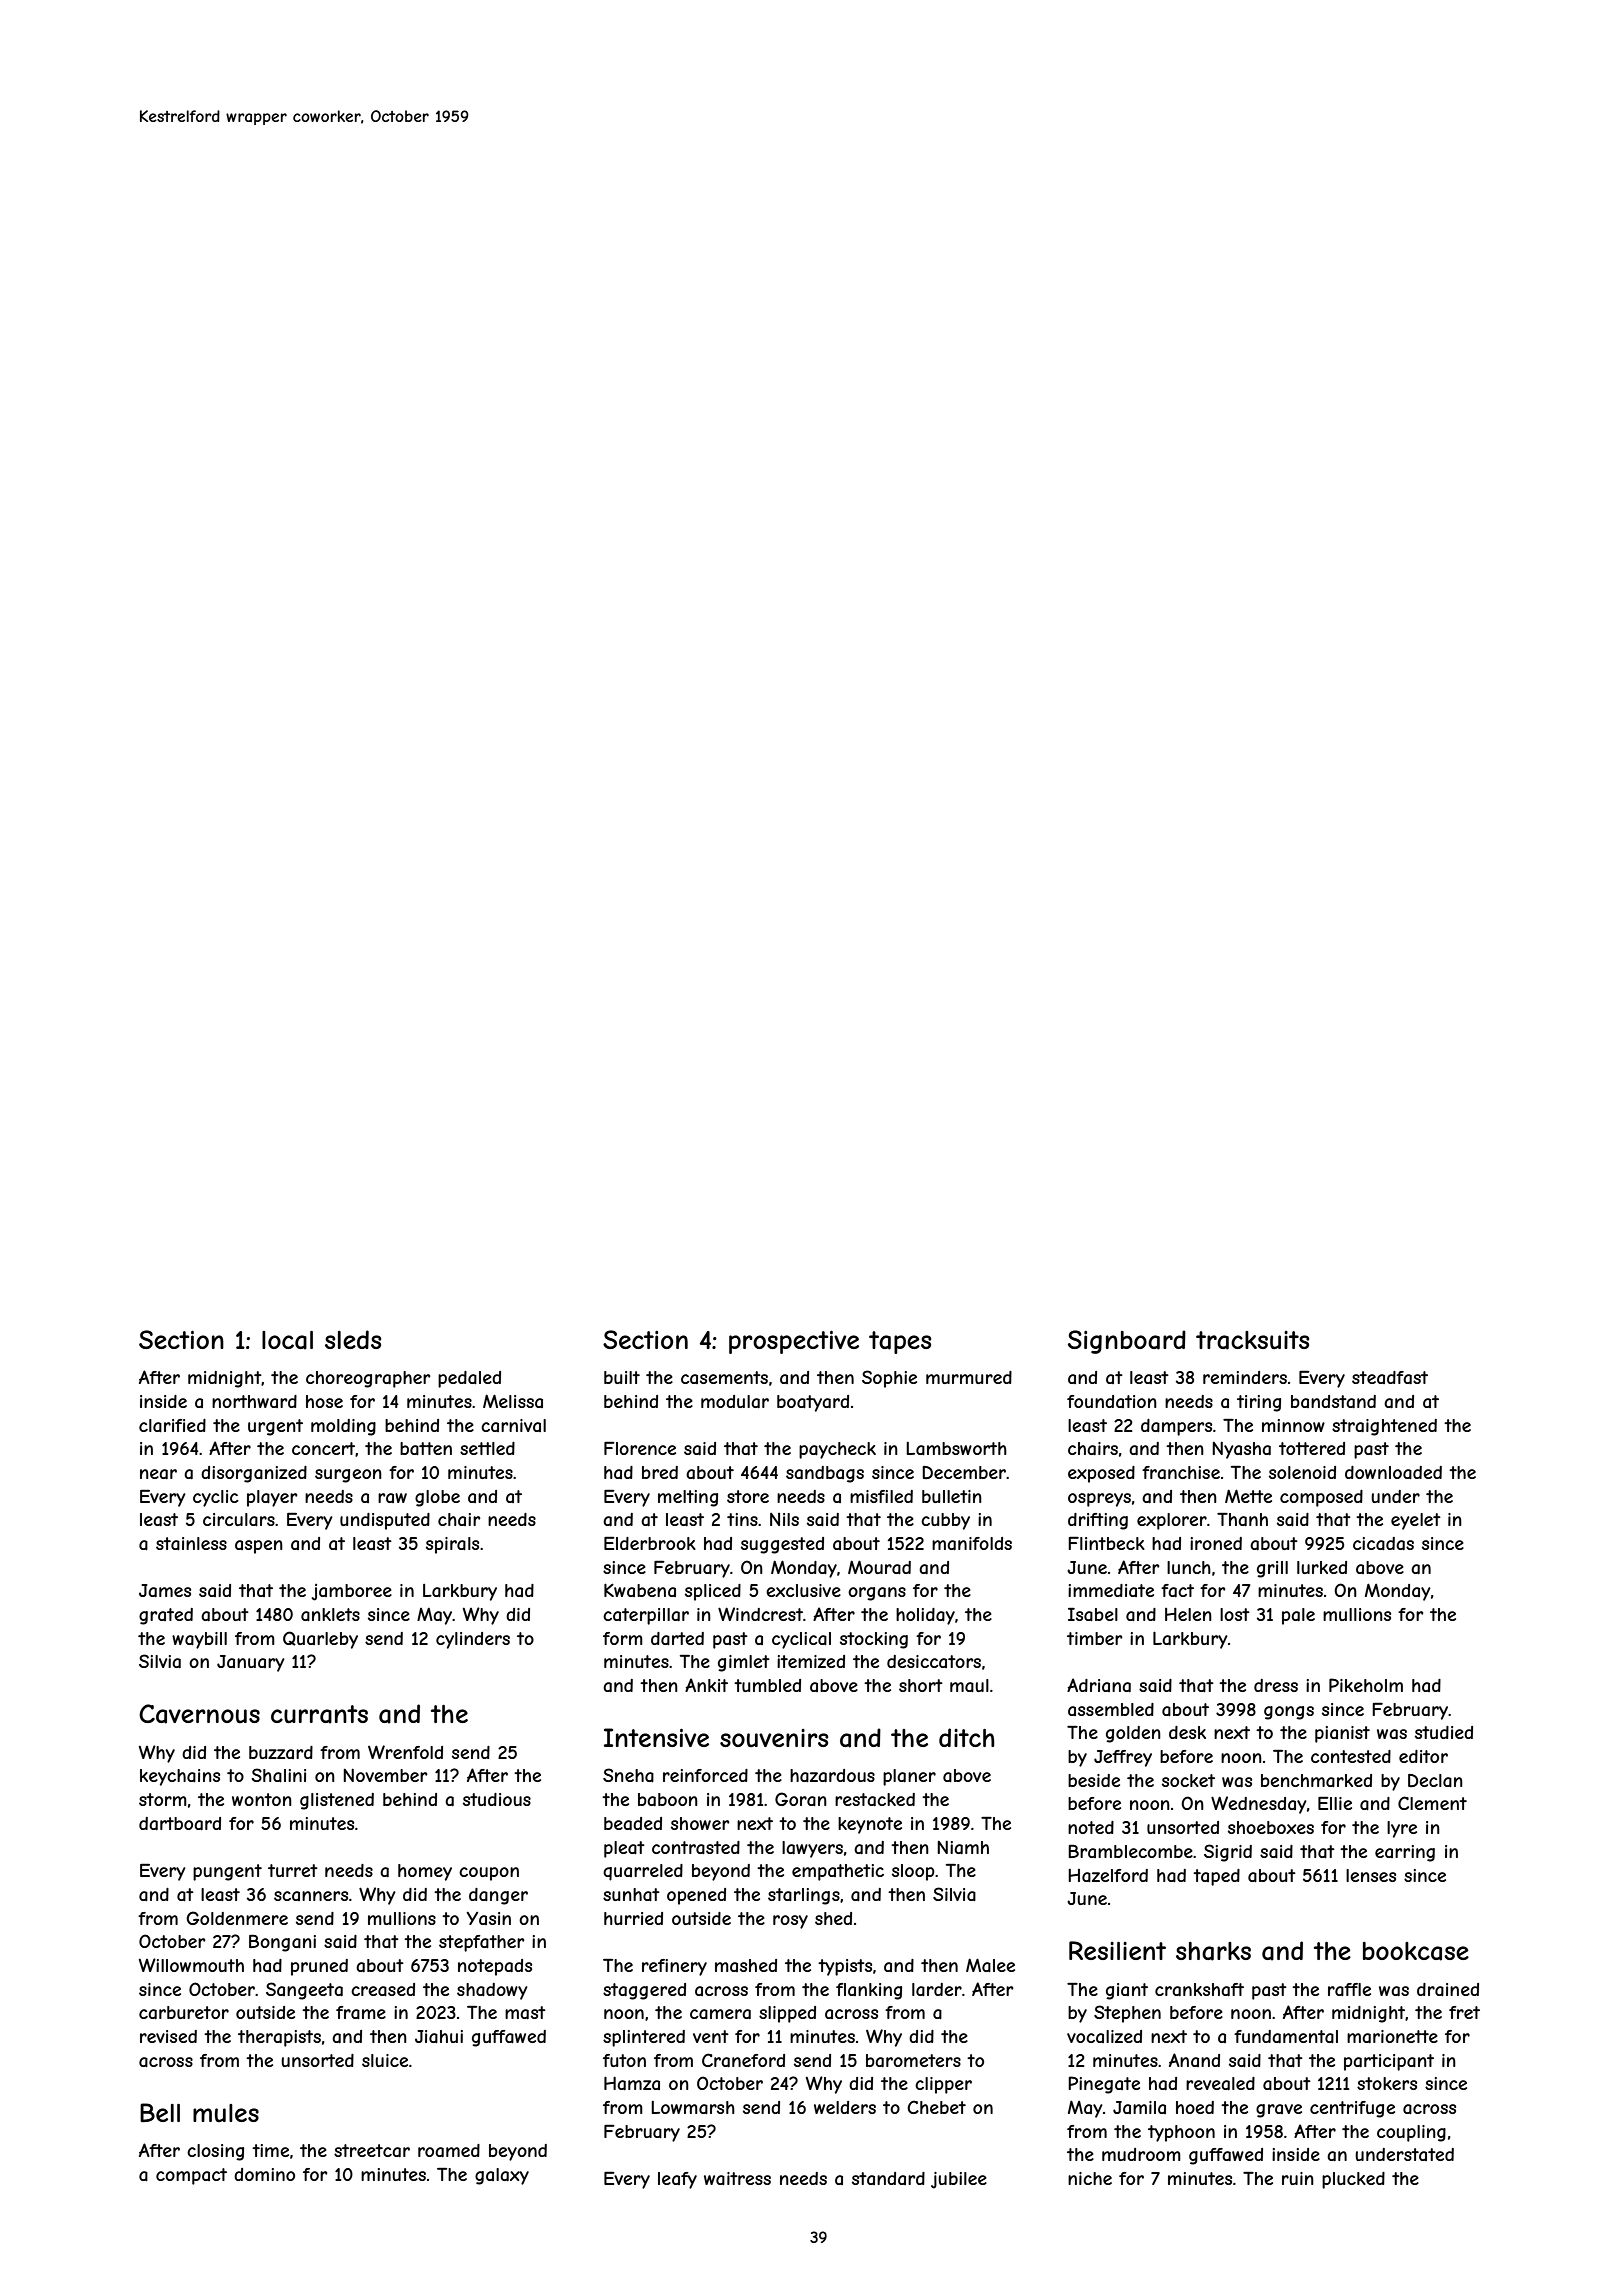  I want to click on Wrenfold, so click(405, 1752).
